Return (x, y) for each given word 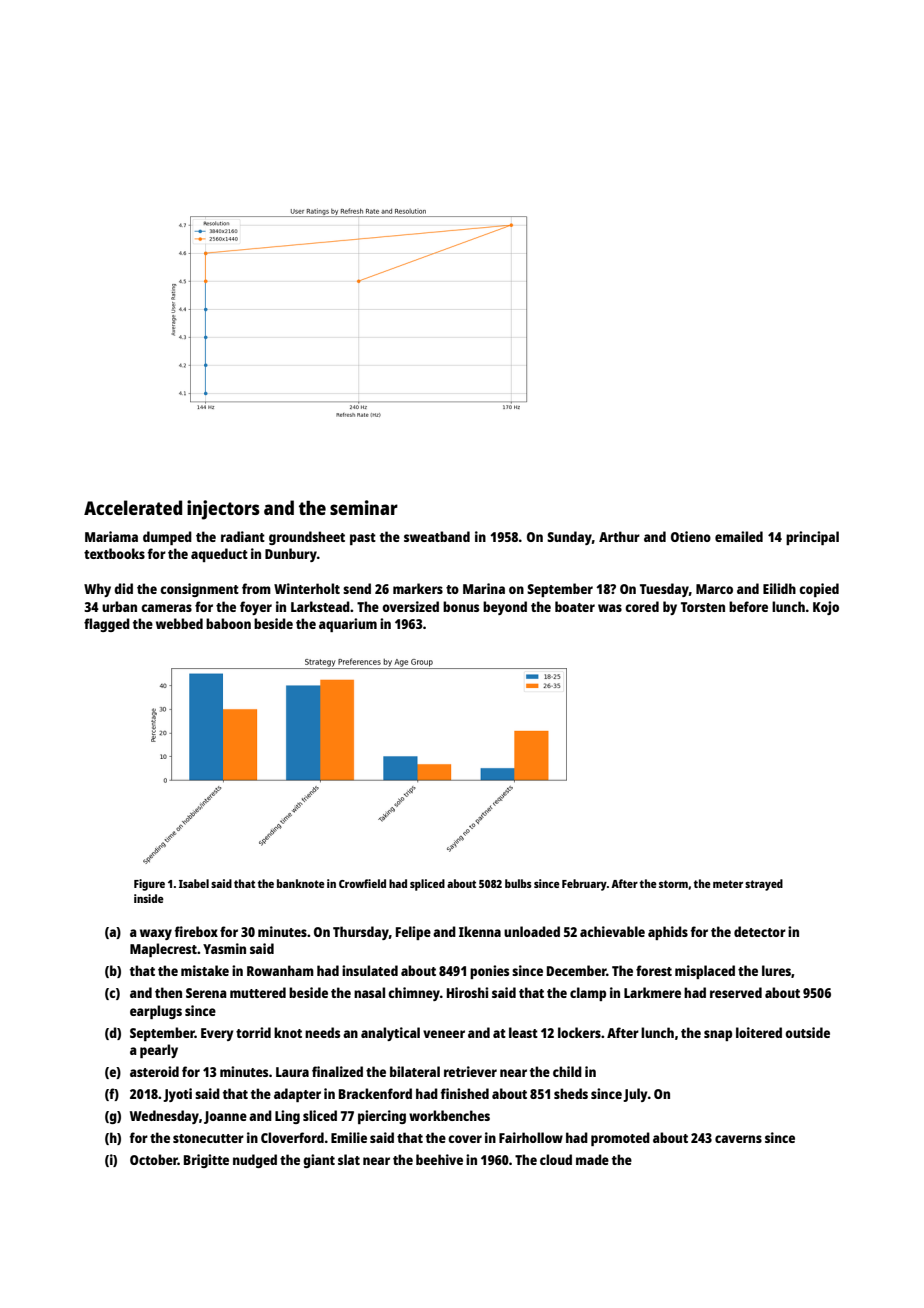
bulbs (518, 883)
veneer (444, 1034)
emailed (739, 536)
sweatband (437, 536)
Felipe (413, 933)
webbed (179, 623)
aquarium (348, 625)
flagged (107, 625)
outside (807, 1032)
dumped (167, 538)
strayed (764, 885)
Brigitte (206, 1161)
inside (149, 898)
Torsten (703, 607)
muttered (258, 992)
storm (673, 884)
